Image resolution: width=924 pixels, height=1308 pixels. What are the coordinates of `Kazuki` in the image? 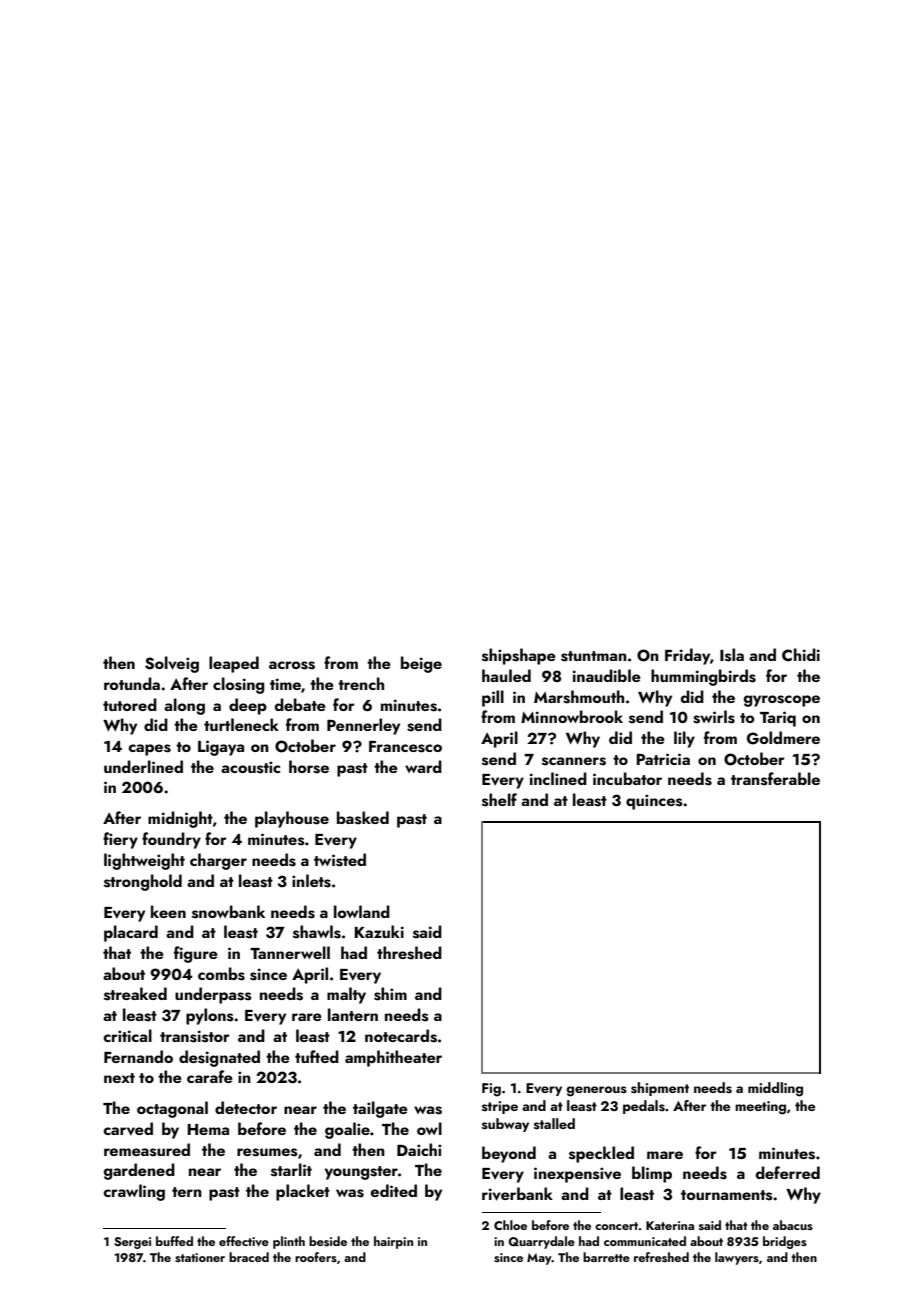 It's located at (379, 931).
